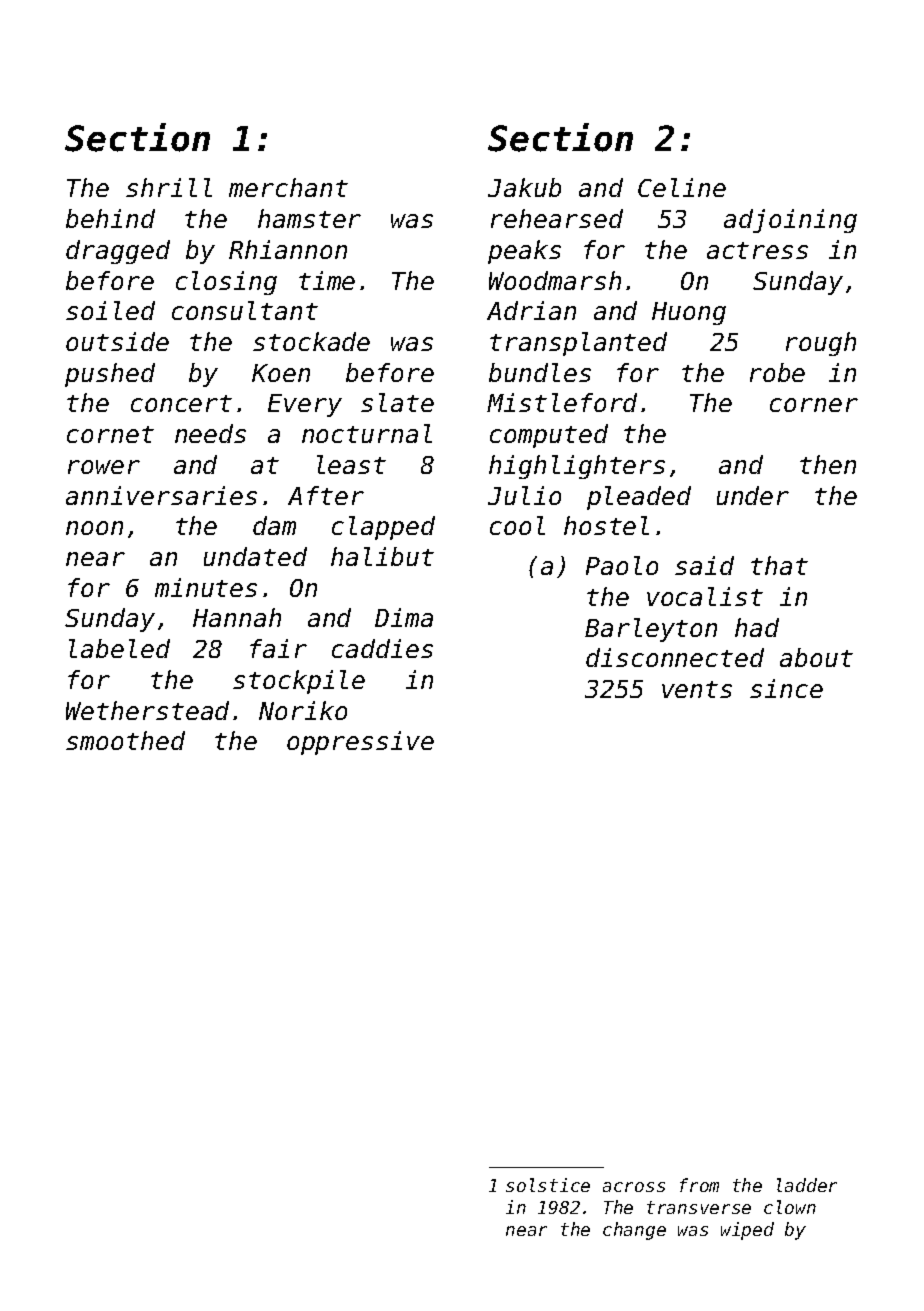 This image has height=1311, width=924. What do you see at coordinates (548, 1185) in the image?
I see `solstice` at bounding box center [548, 1185].
